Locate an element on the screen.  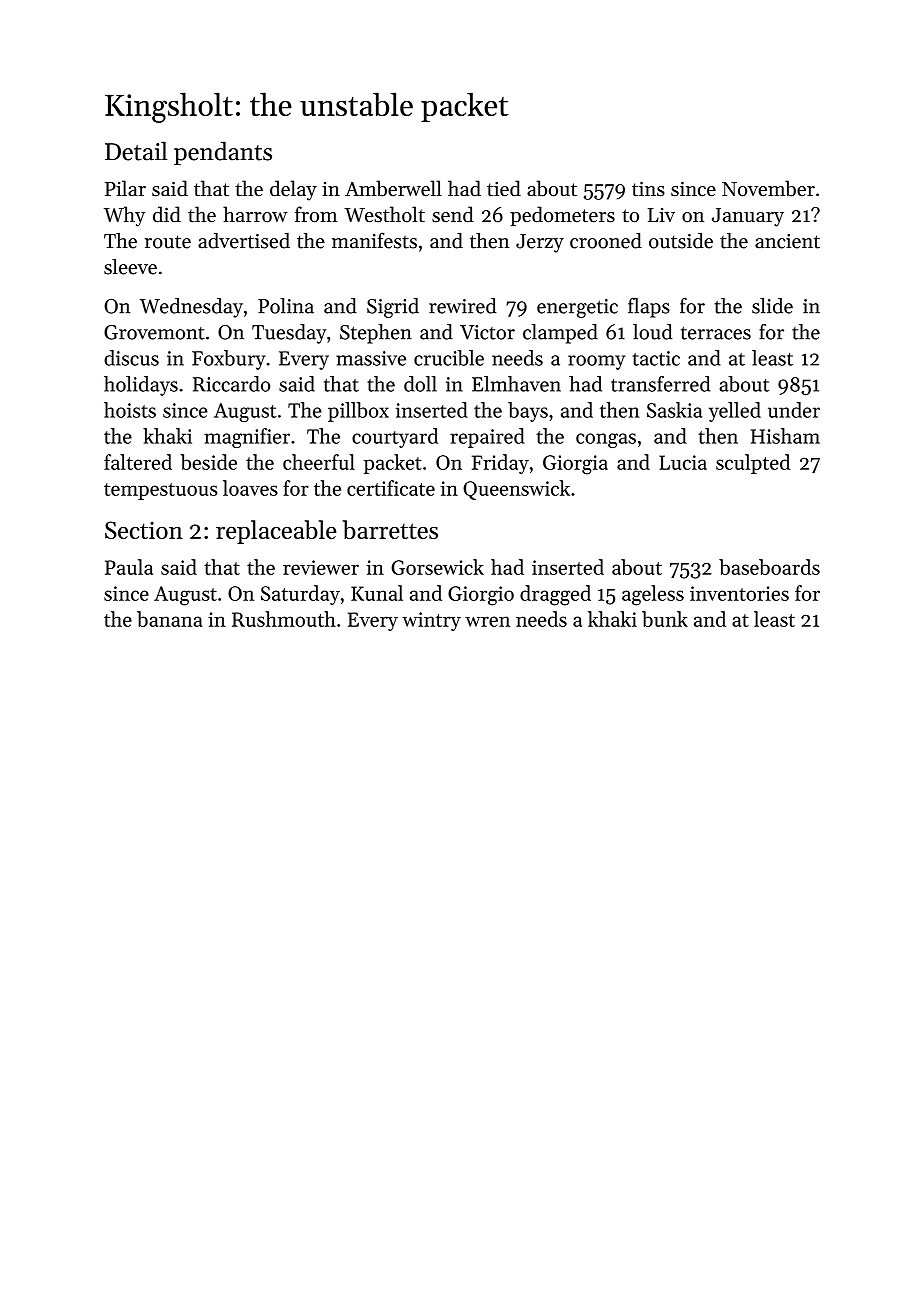
tied is located at coordinates (504, 188).
